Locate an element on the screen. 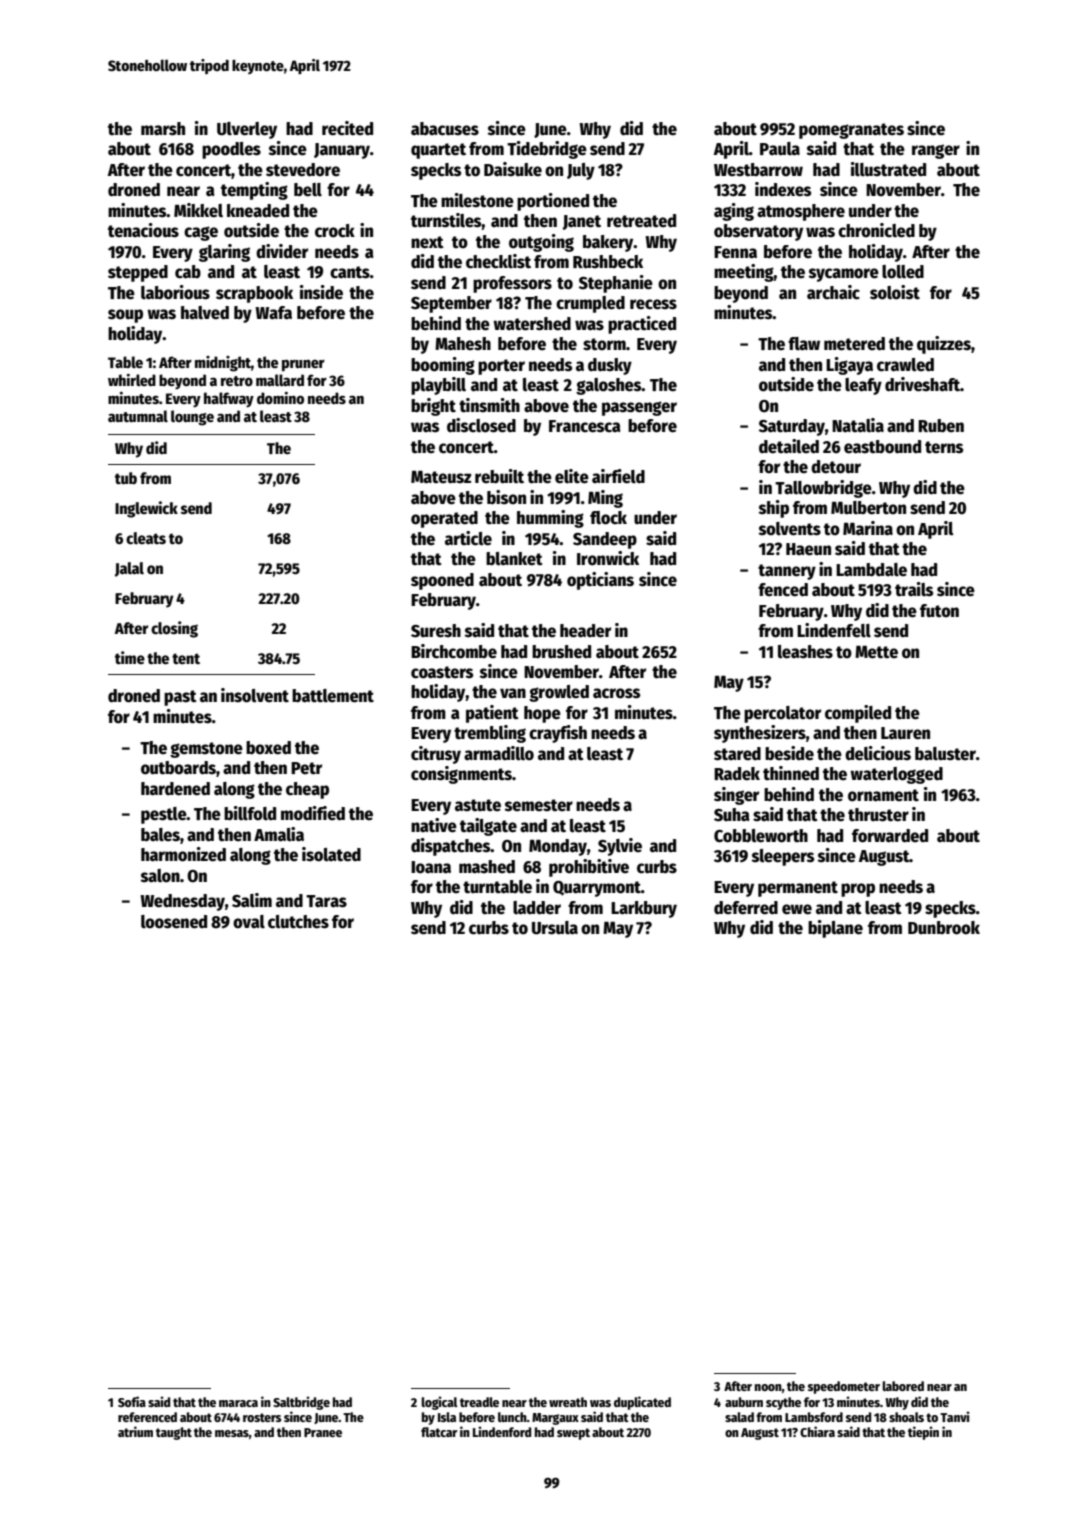 Image resolution: width=1088 pixels, height=1539 pixels. retreated is located at coordinates (641, 221).
